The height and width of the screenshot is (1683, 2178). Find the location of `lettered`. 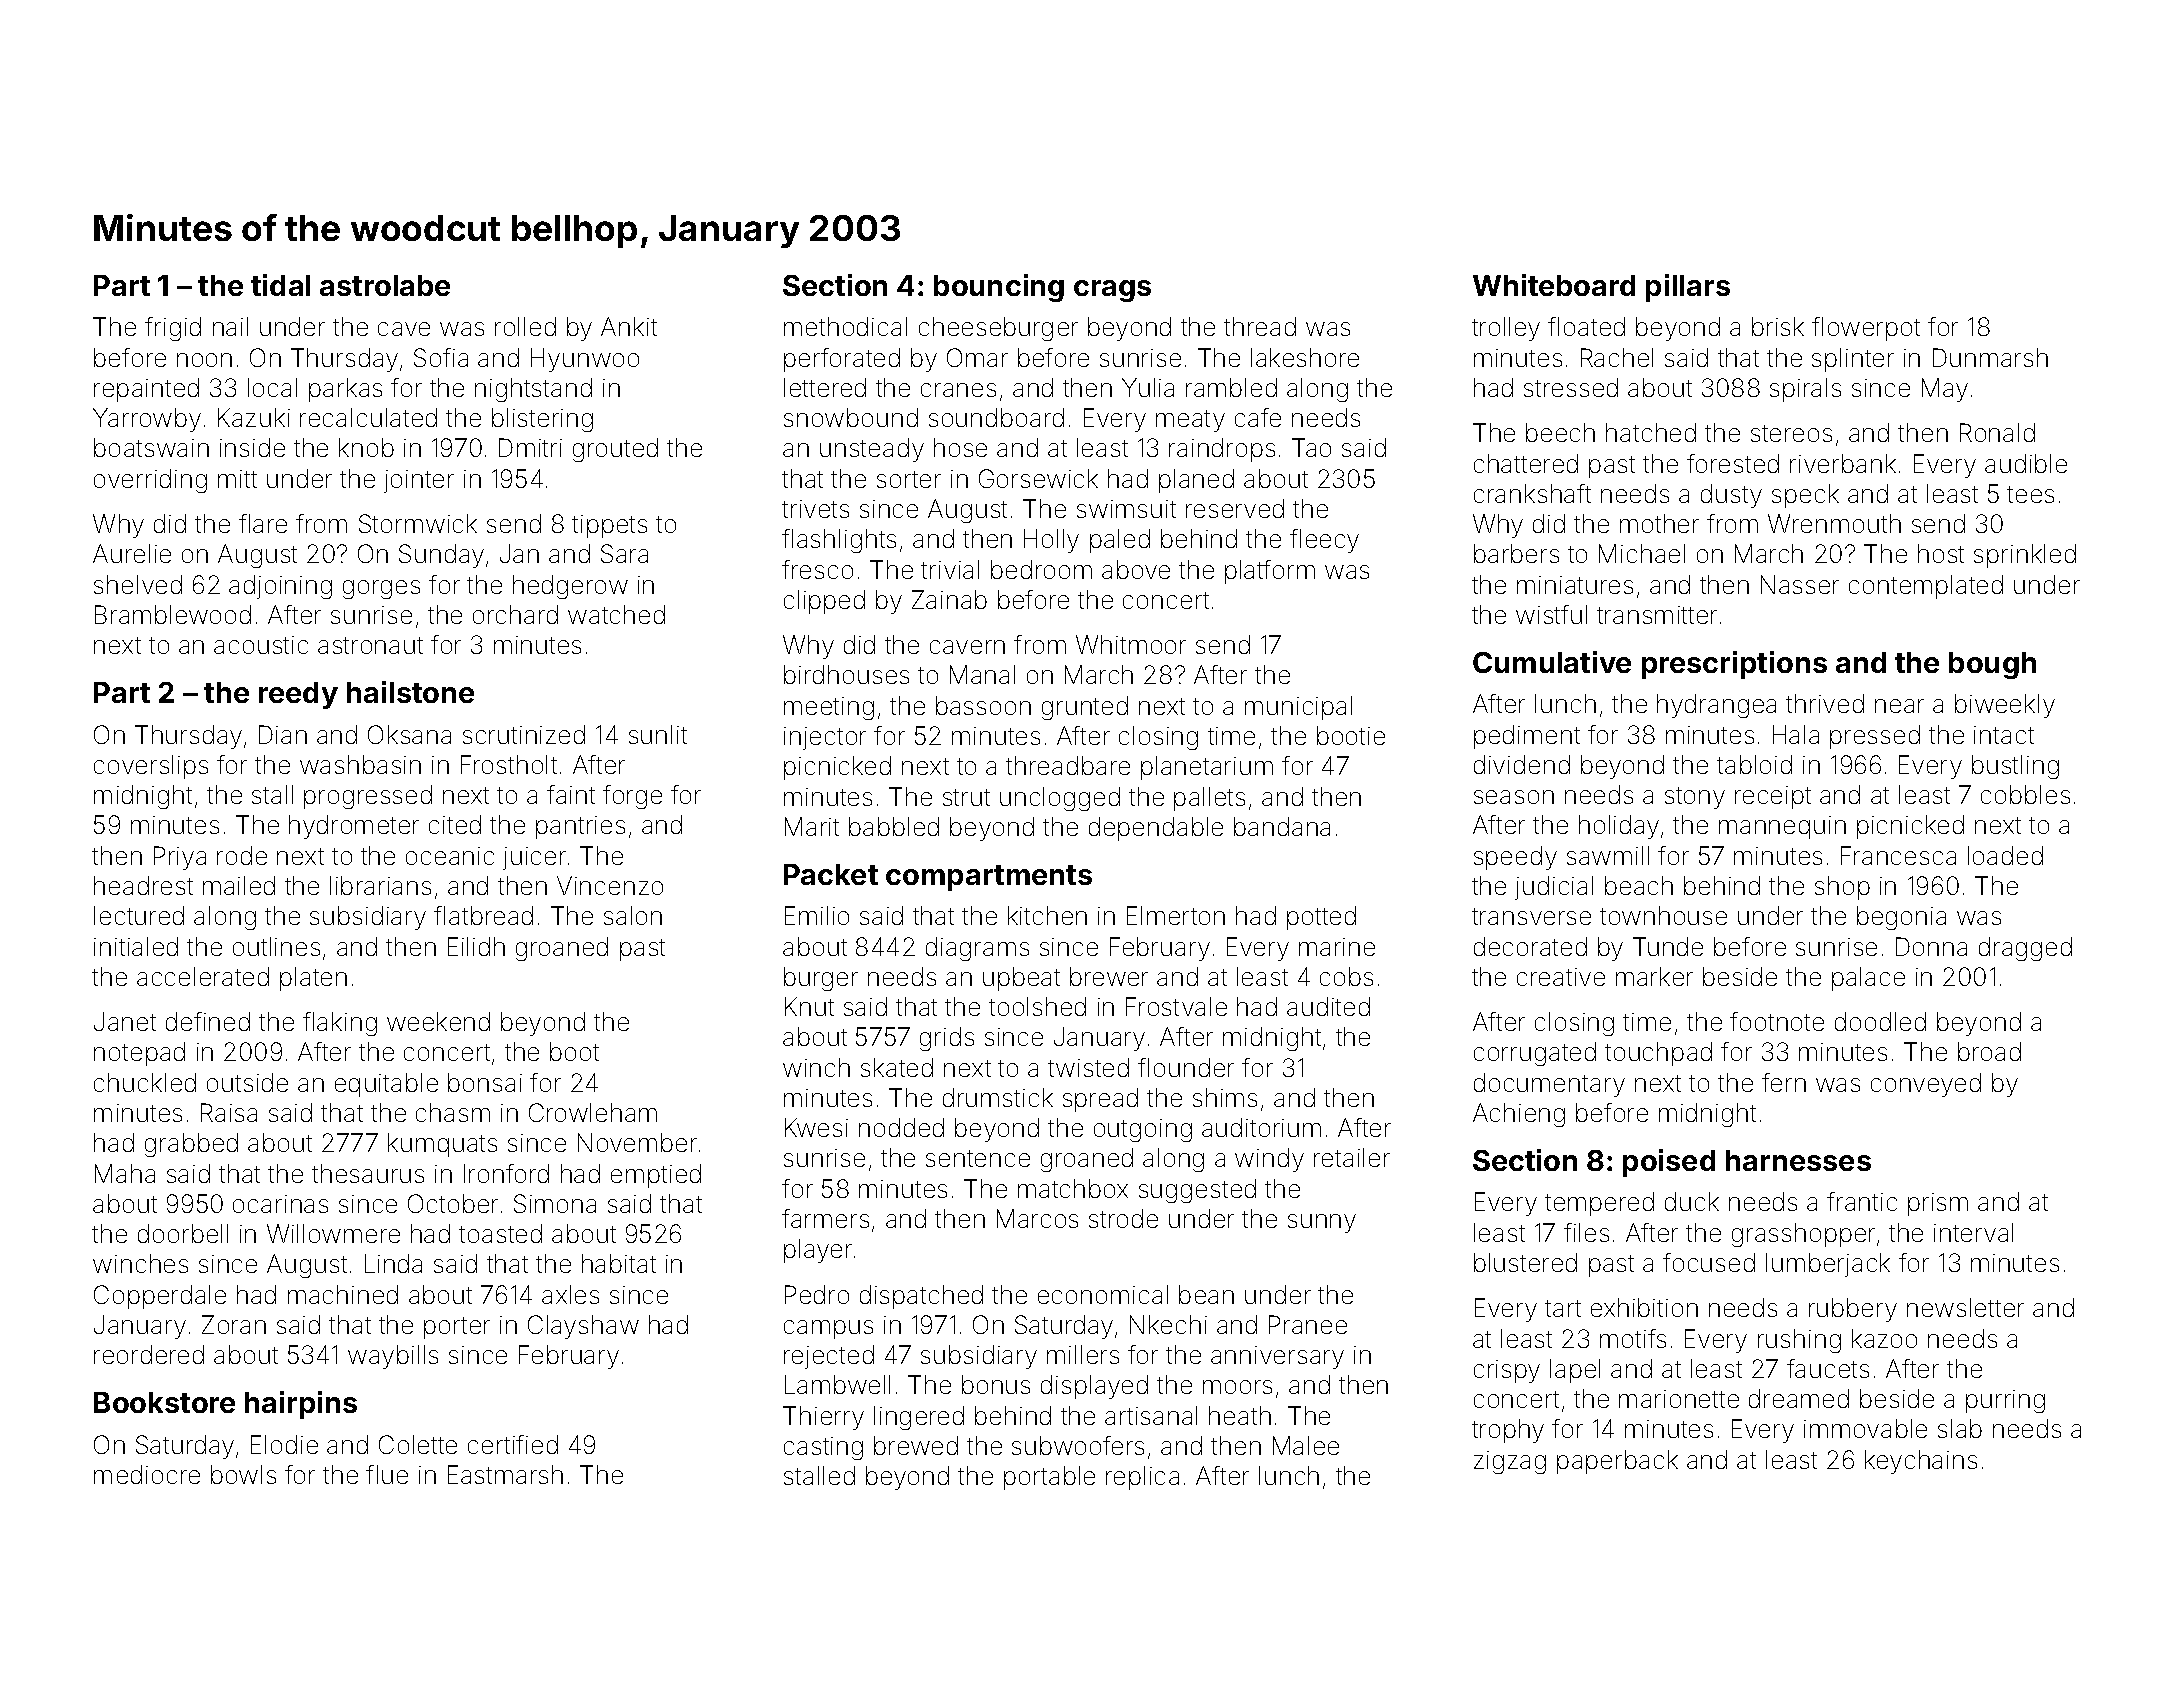

lettered is located at coordinates (825, 387).
